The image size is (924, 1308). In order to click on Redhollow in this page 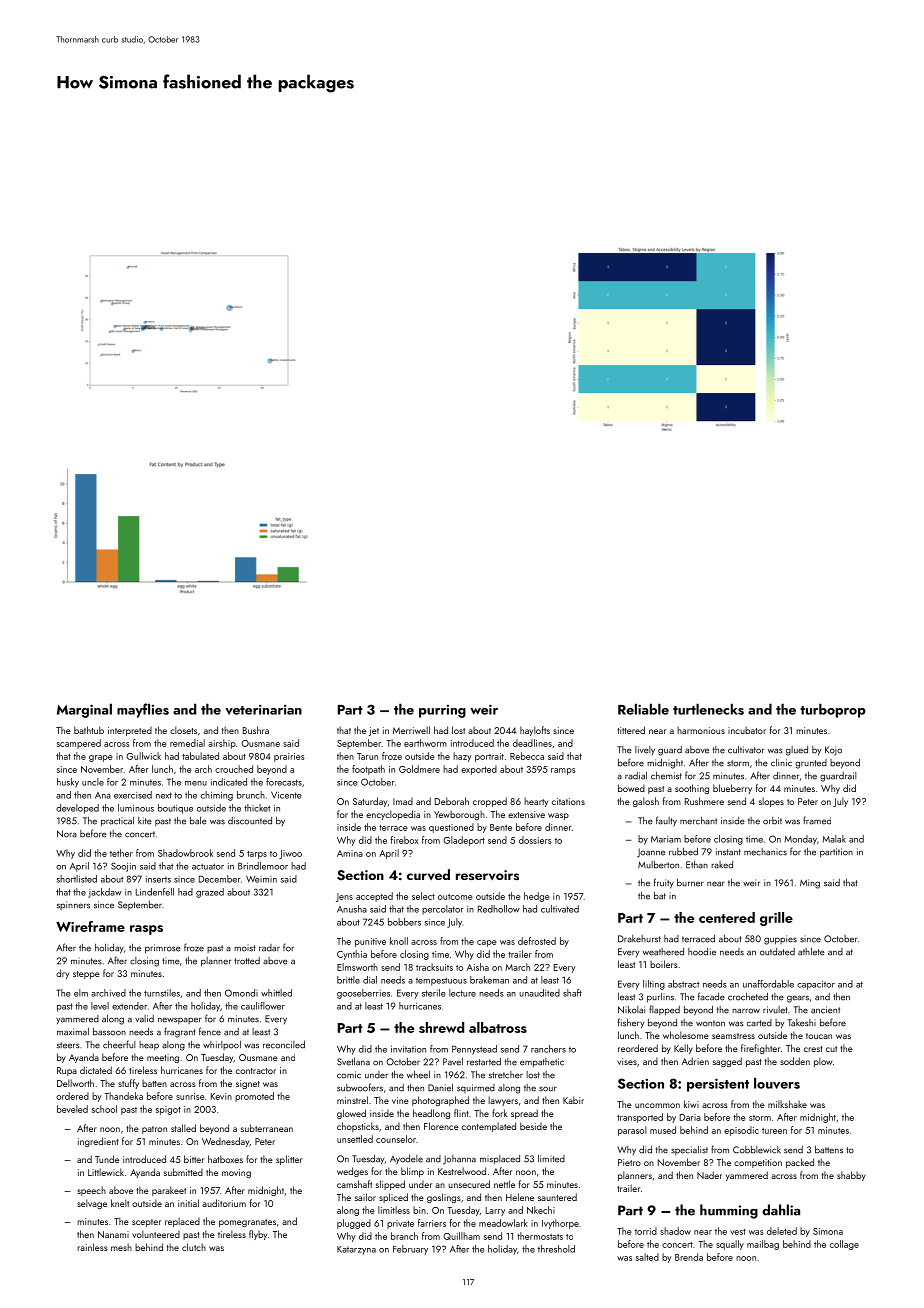, I will do `click(499, 909)`.
